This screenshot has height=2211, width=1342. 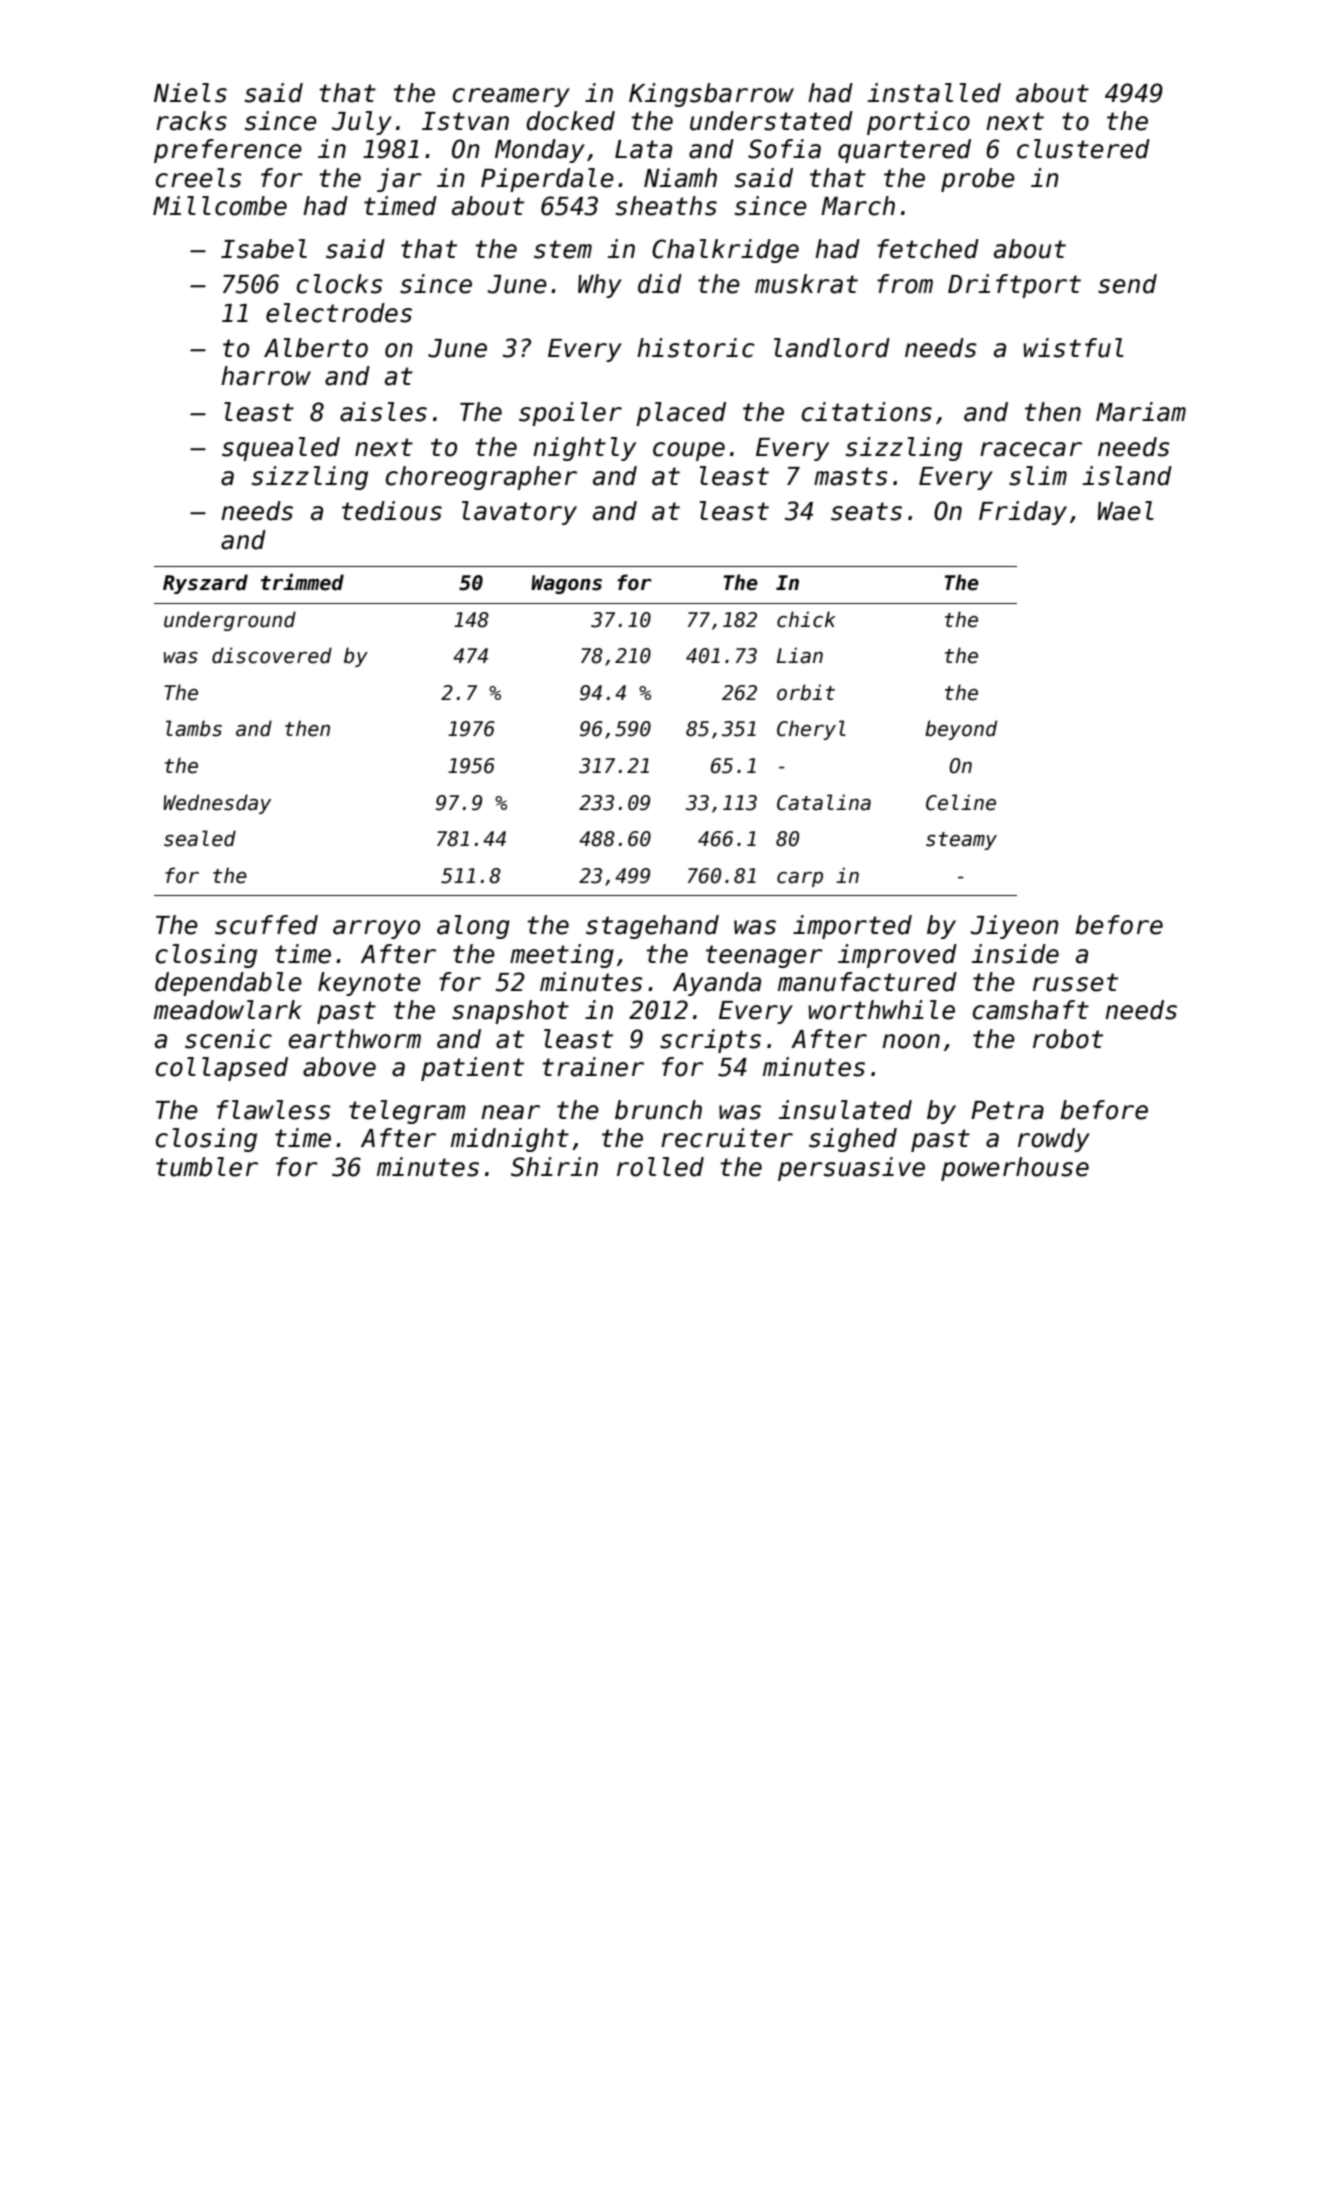 What do you see at coordinates (376, 929) in the screenshot?
I see `arroyo` at bounding box center [376, 929].
